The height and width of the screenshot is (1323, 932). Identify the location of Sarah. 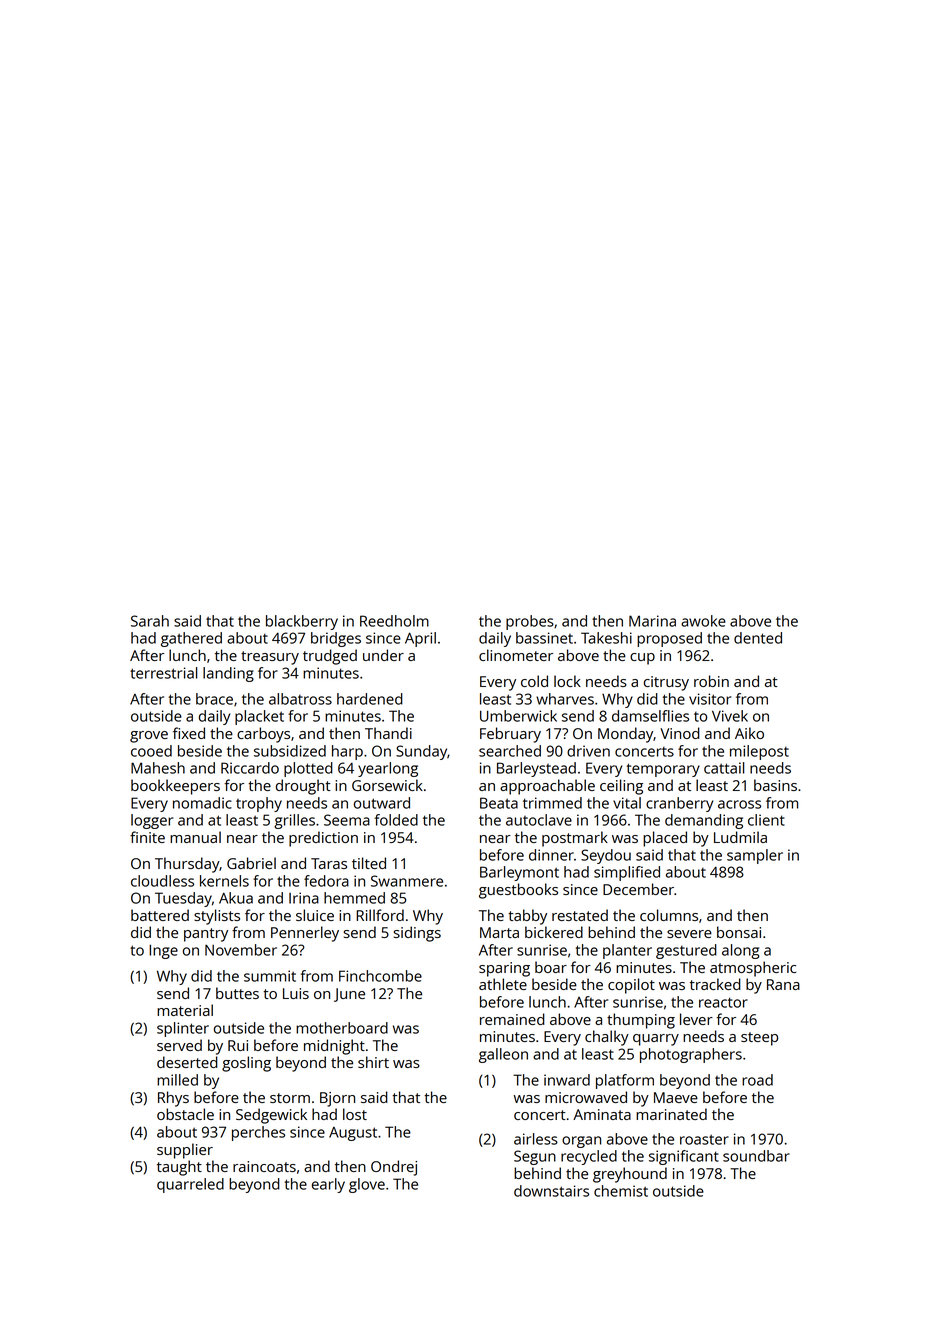
(150, 621).
